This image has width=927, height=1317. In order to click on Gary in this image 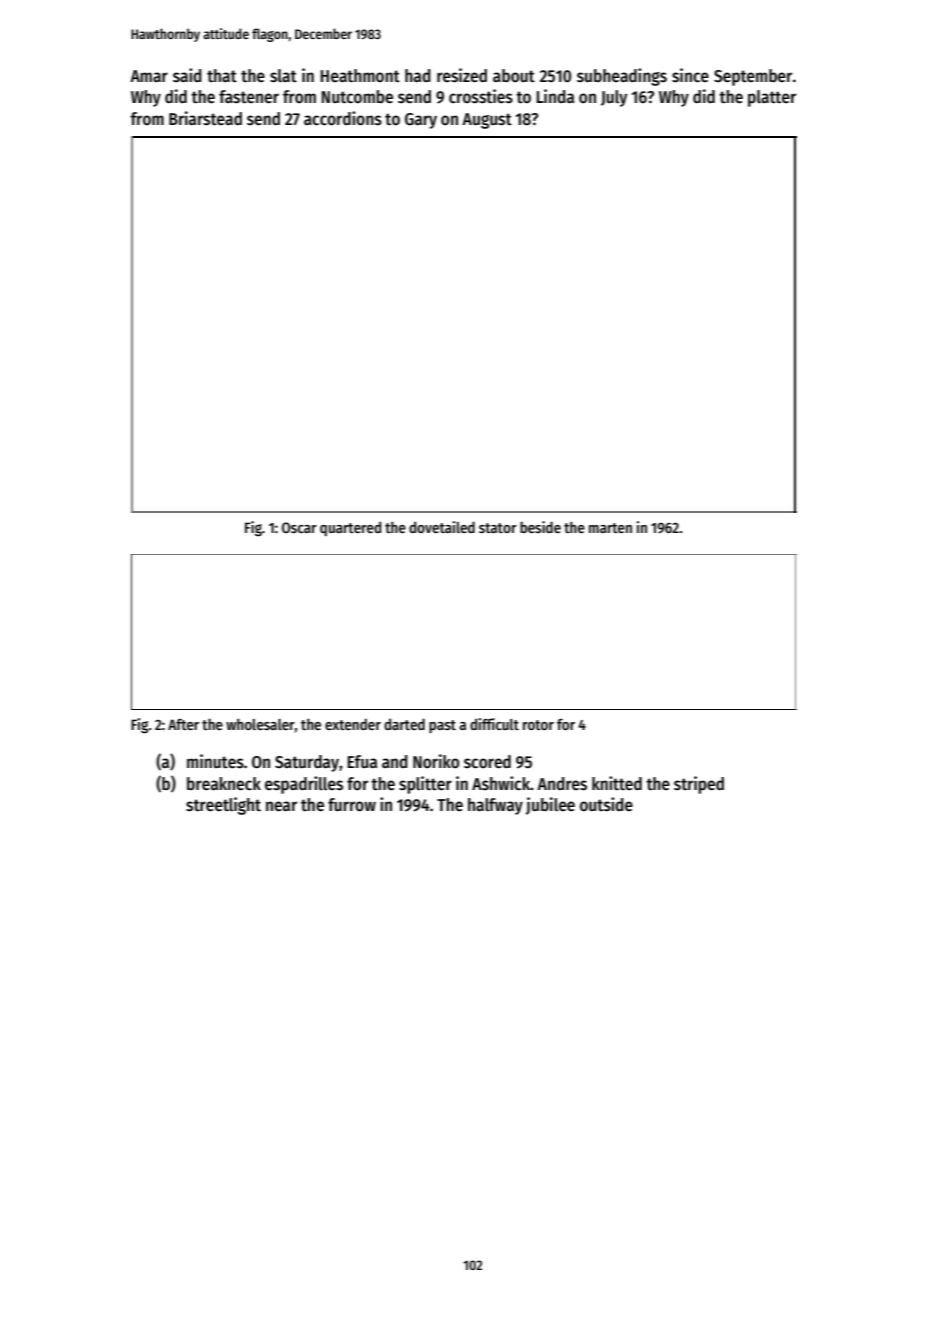, I will do `click(421, 121)`.
